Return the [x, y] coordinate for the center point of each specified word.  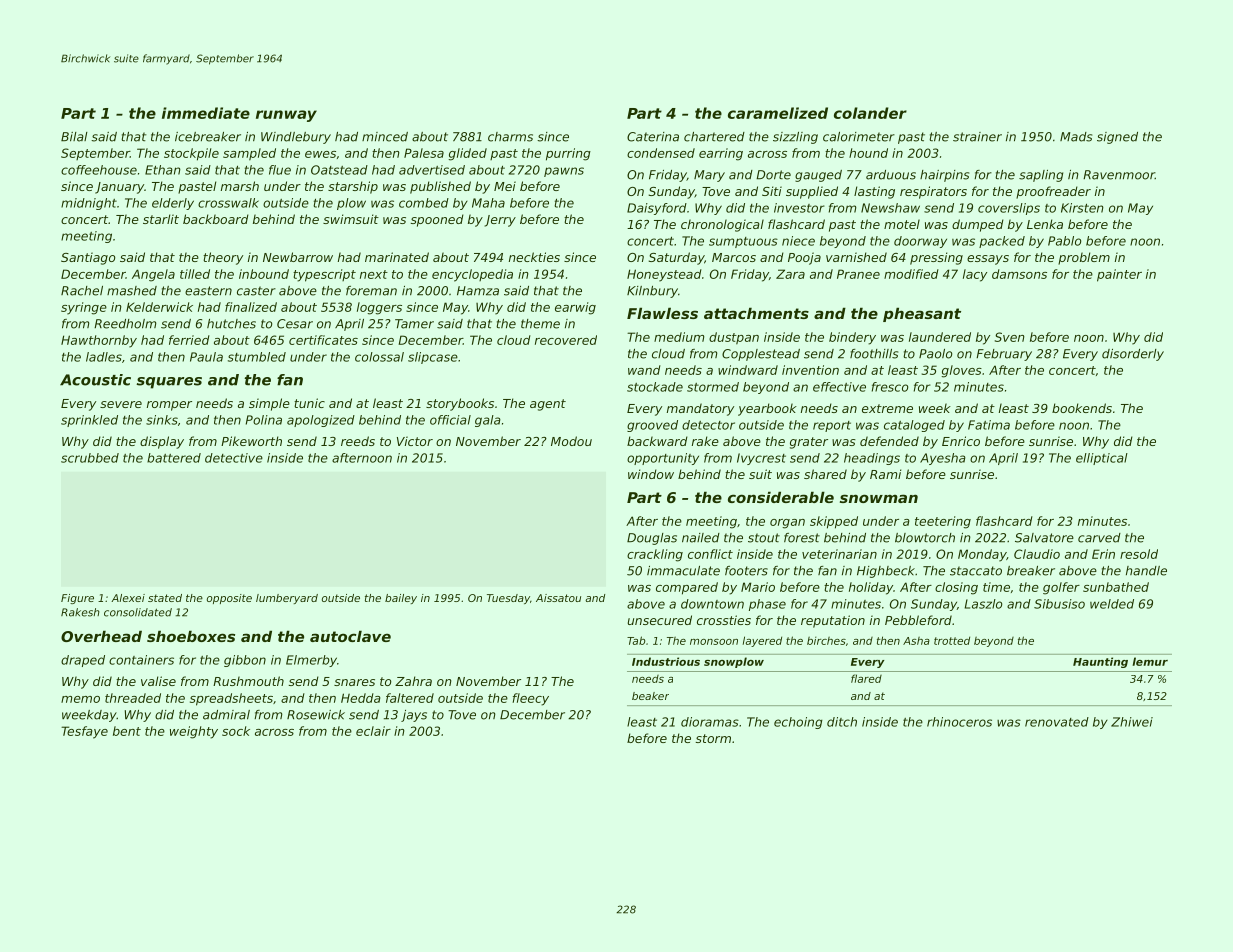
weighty [194, 732]
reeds [358, 441]
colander [870, 113]
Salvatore [1044, 538]
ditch [842, 722]
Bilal [74, 137]
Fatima [989, 425]
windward [748, 370]
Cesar [295, 324]
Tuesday [508, 599]
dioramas [710, 722]
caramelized [778, 113]
